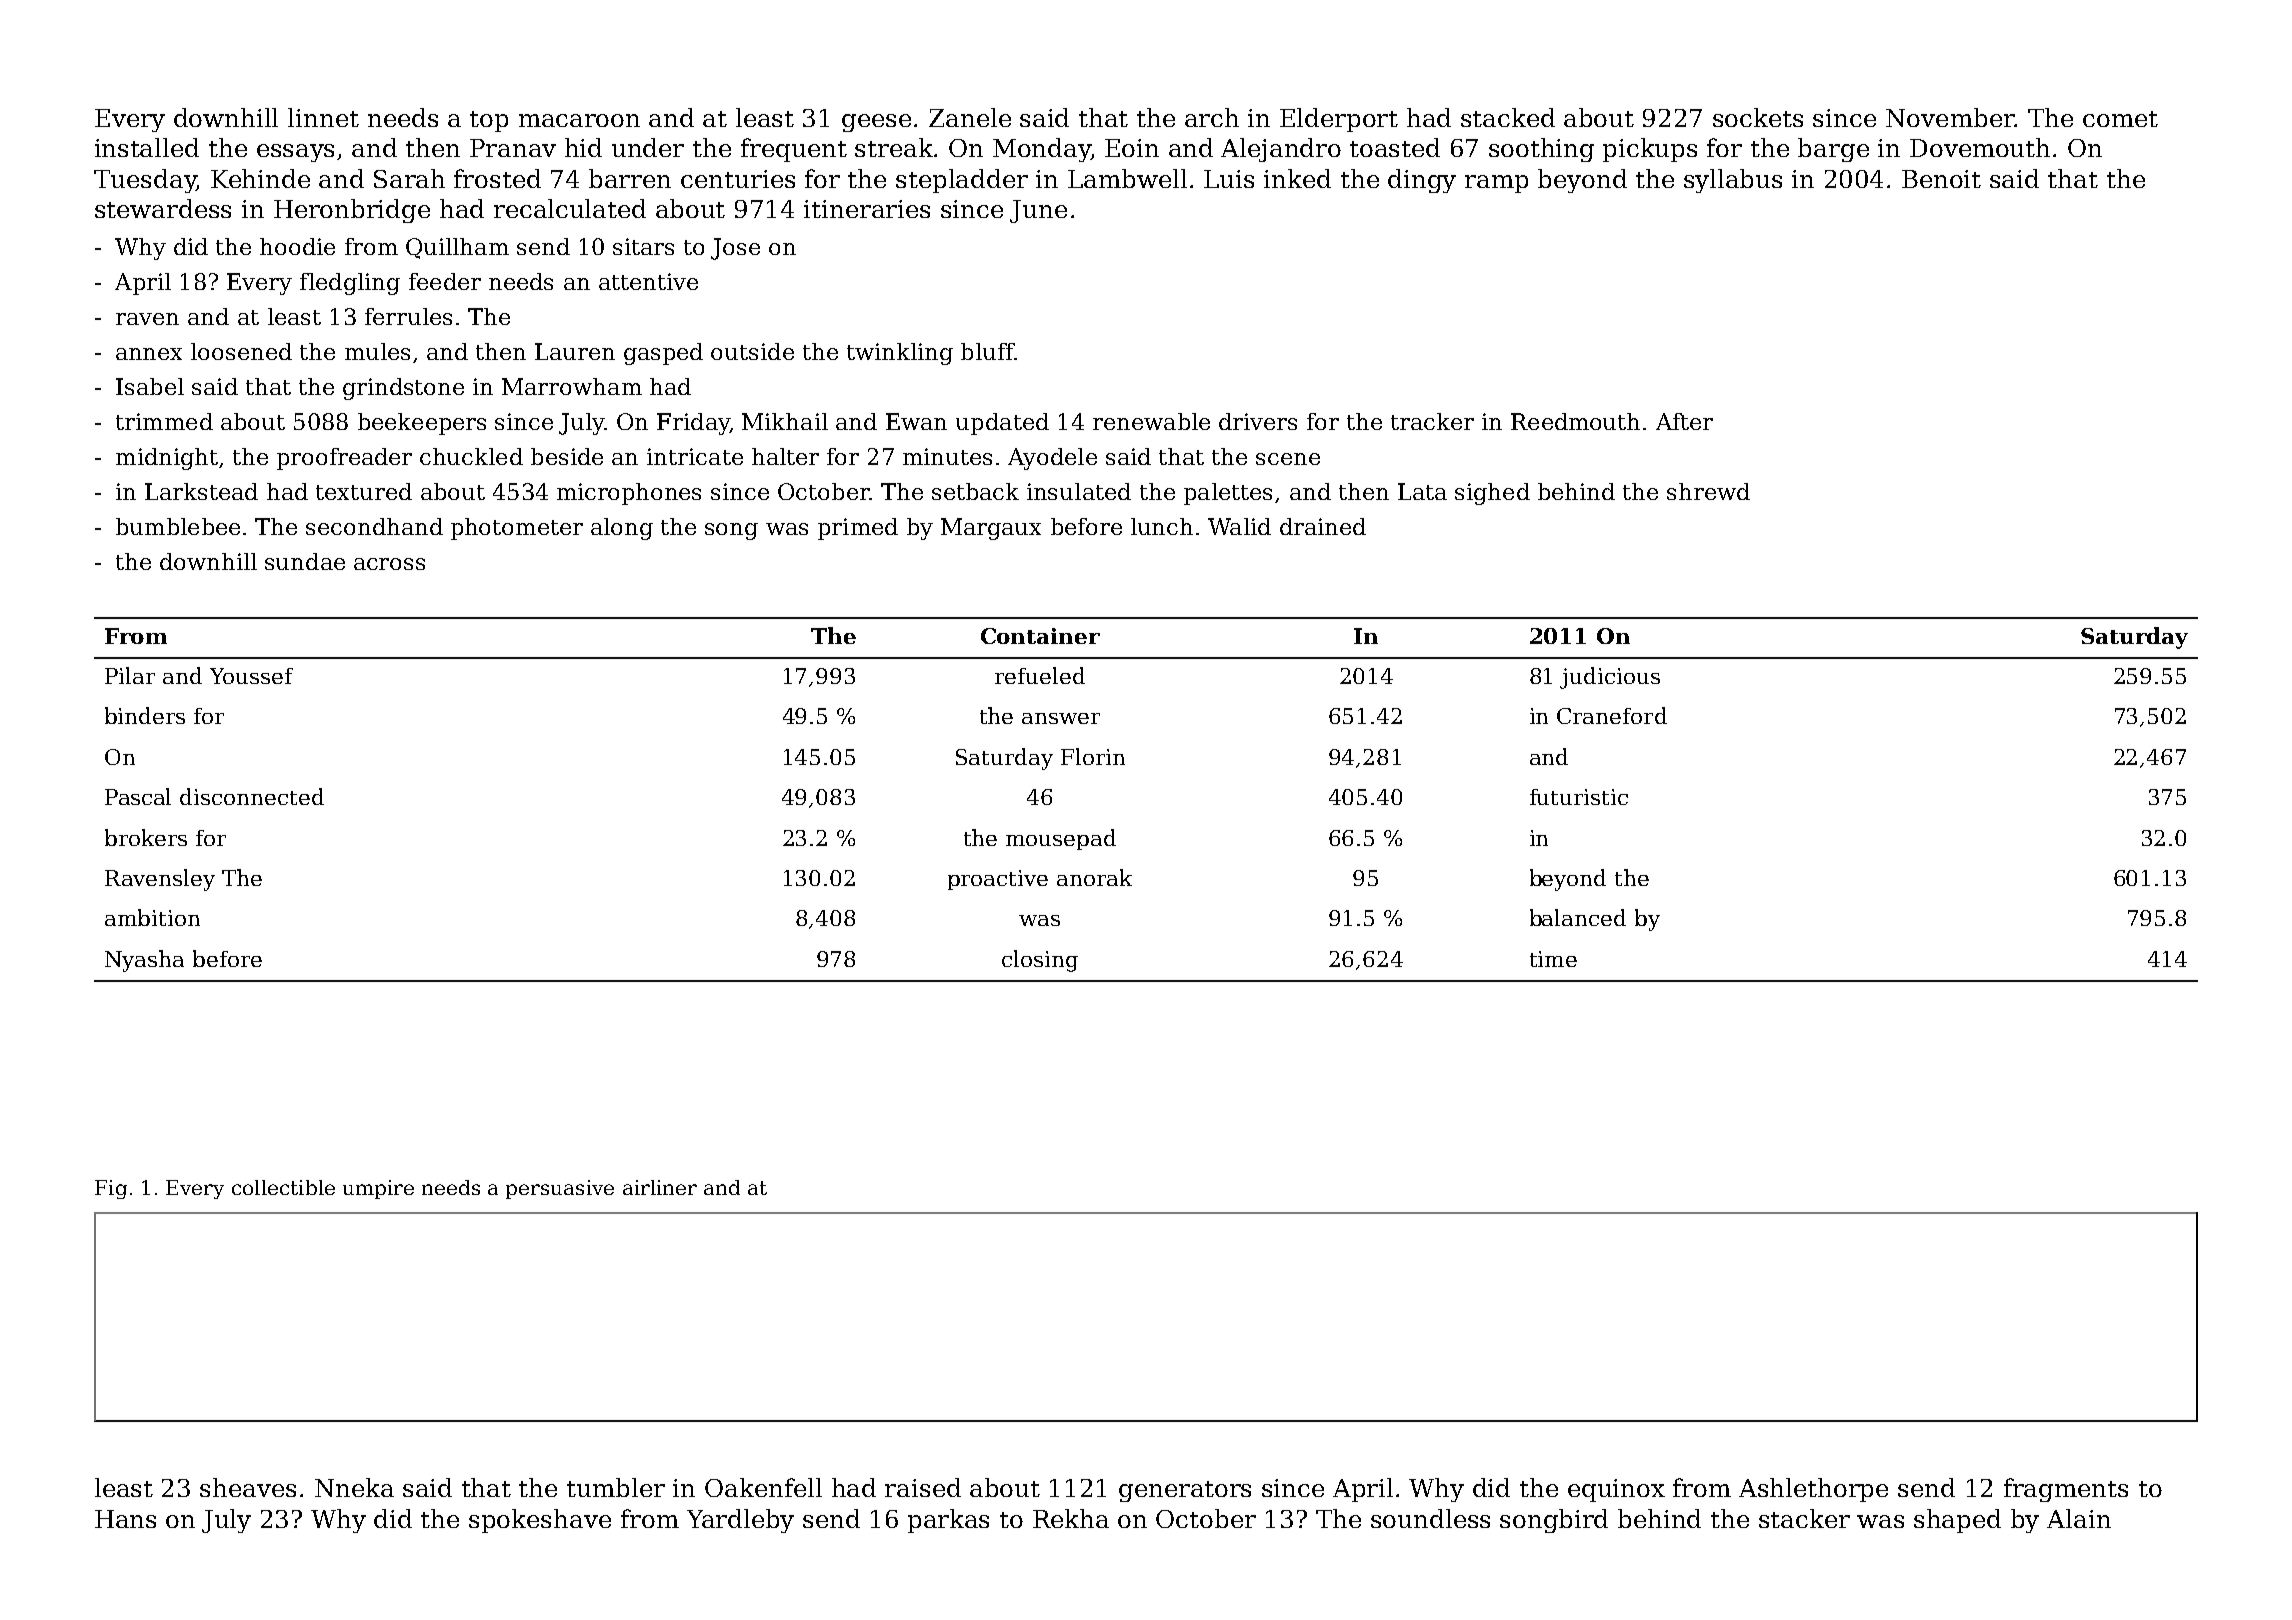 This screenshot has height=1620, width=2292. I want to click on judicious, so click(1610, 678).
